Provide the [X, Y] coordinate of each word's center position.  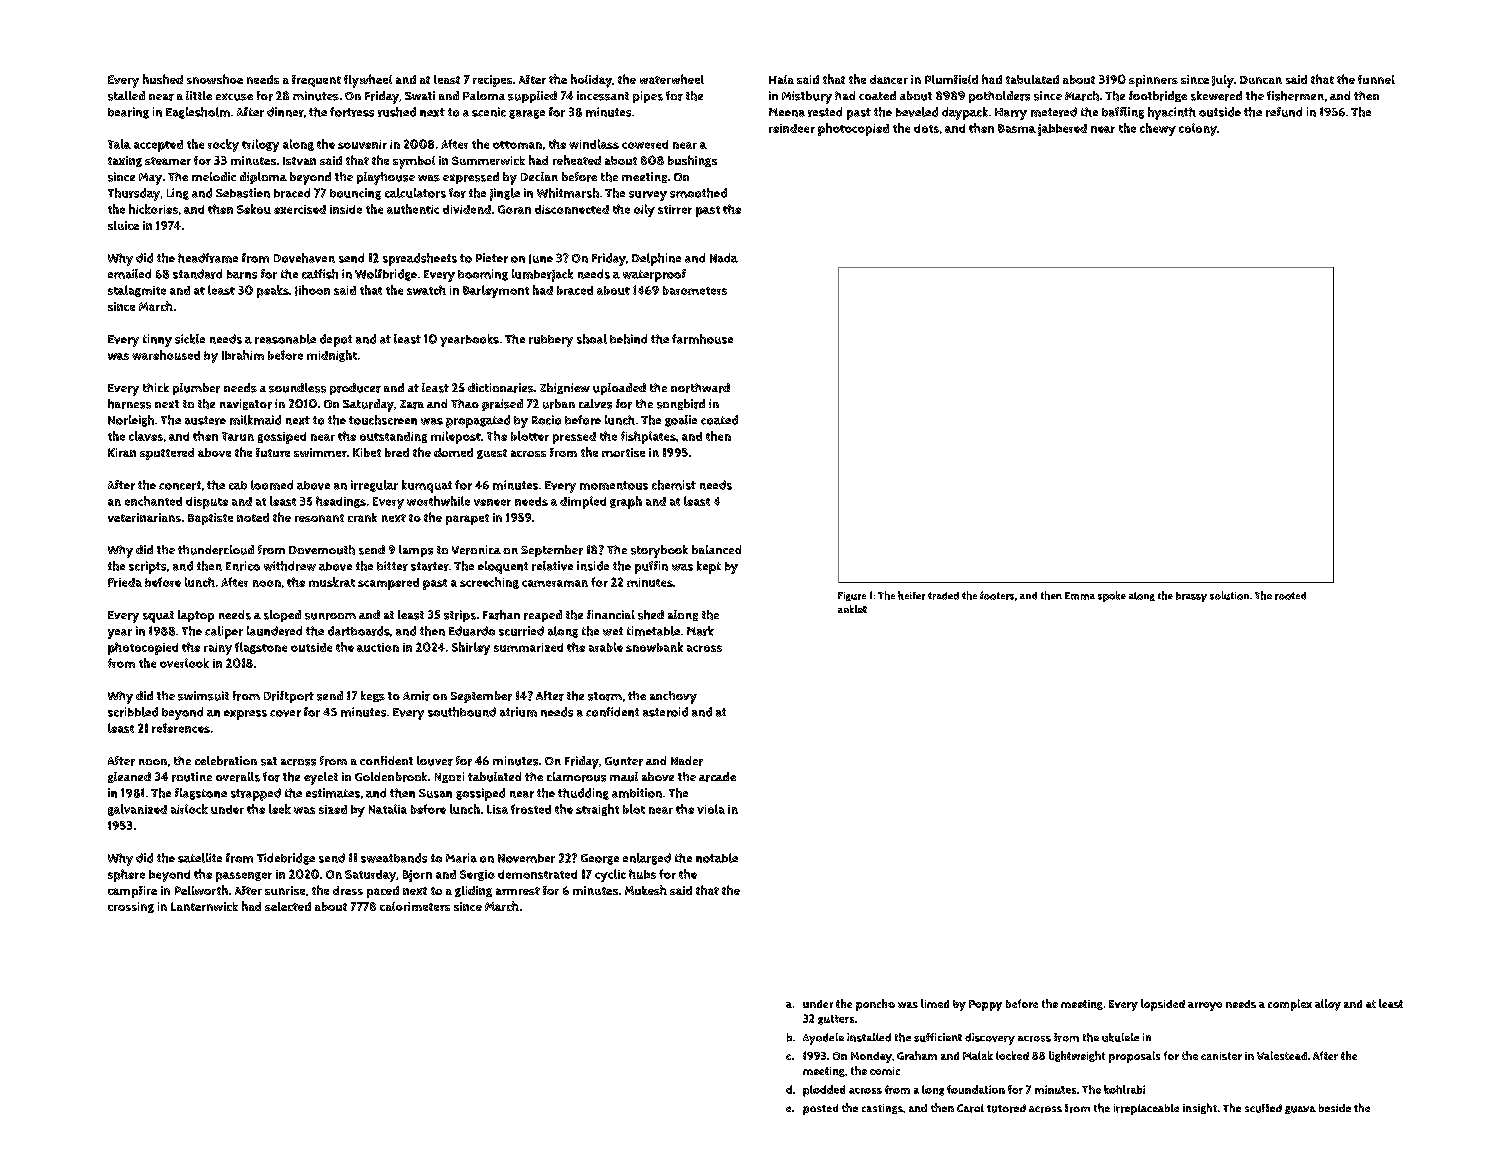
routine [192, 777]
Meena [787, 112]
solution [1229, 595]
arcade [717, 777]
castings [882, 1109]
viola [711, 809]
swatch [426, 290]
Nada [724, 258]
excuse [234, 97]
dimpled [583, 502]
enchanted [153, 501]
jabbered [1062, 130]
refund [1284, 112]
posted [820, 1109]
